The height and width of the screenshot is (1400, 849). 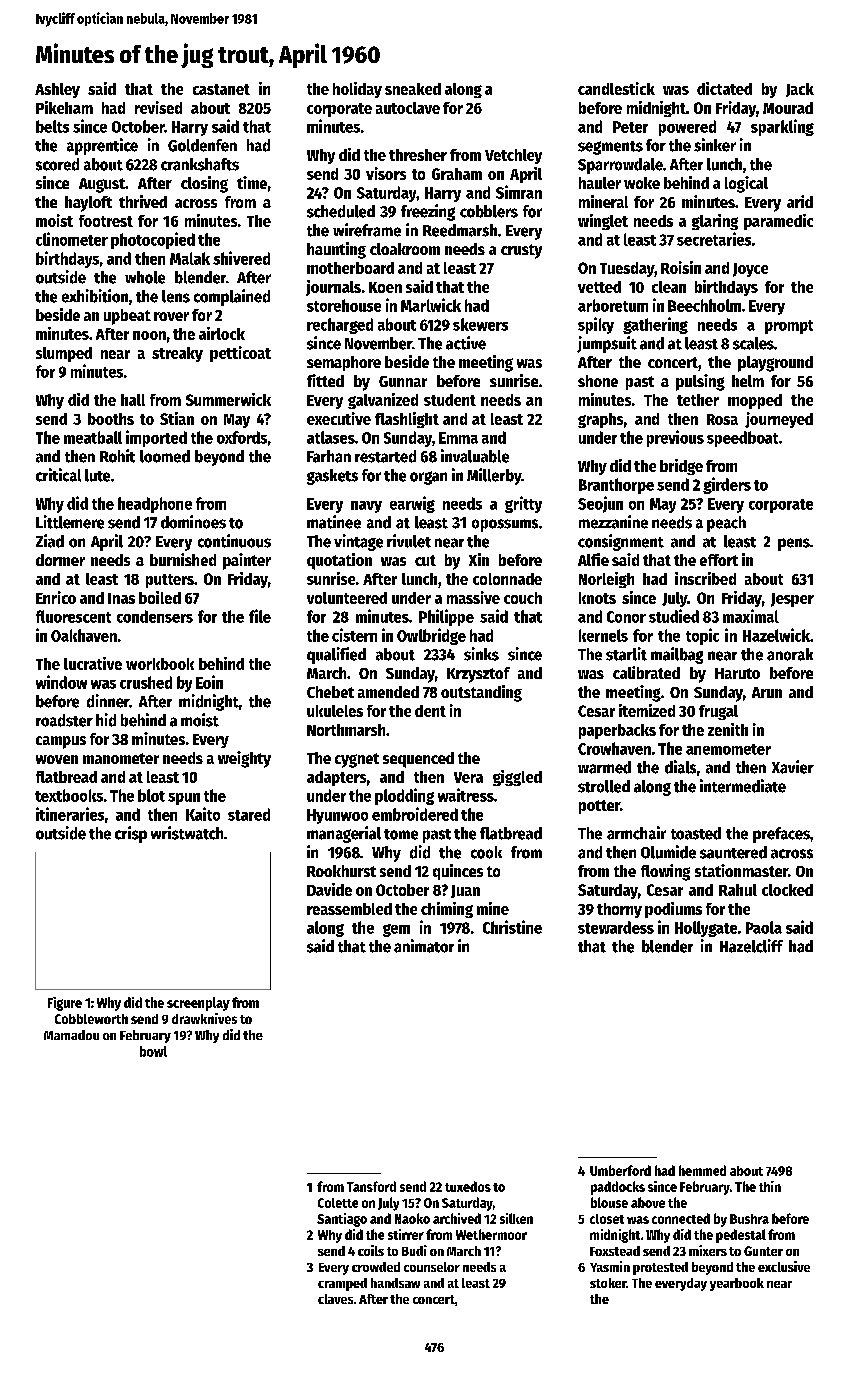 I want to click on chiming, so click(x=447, y=910).
